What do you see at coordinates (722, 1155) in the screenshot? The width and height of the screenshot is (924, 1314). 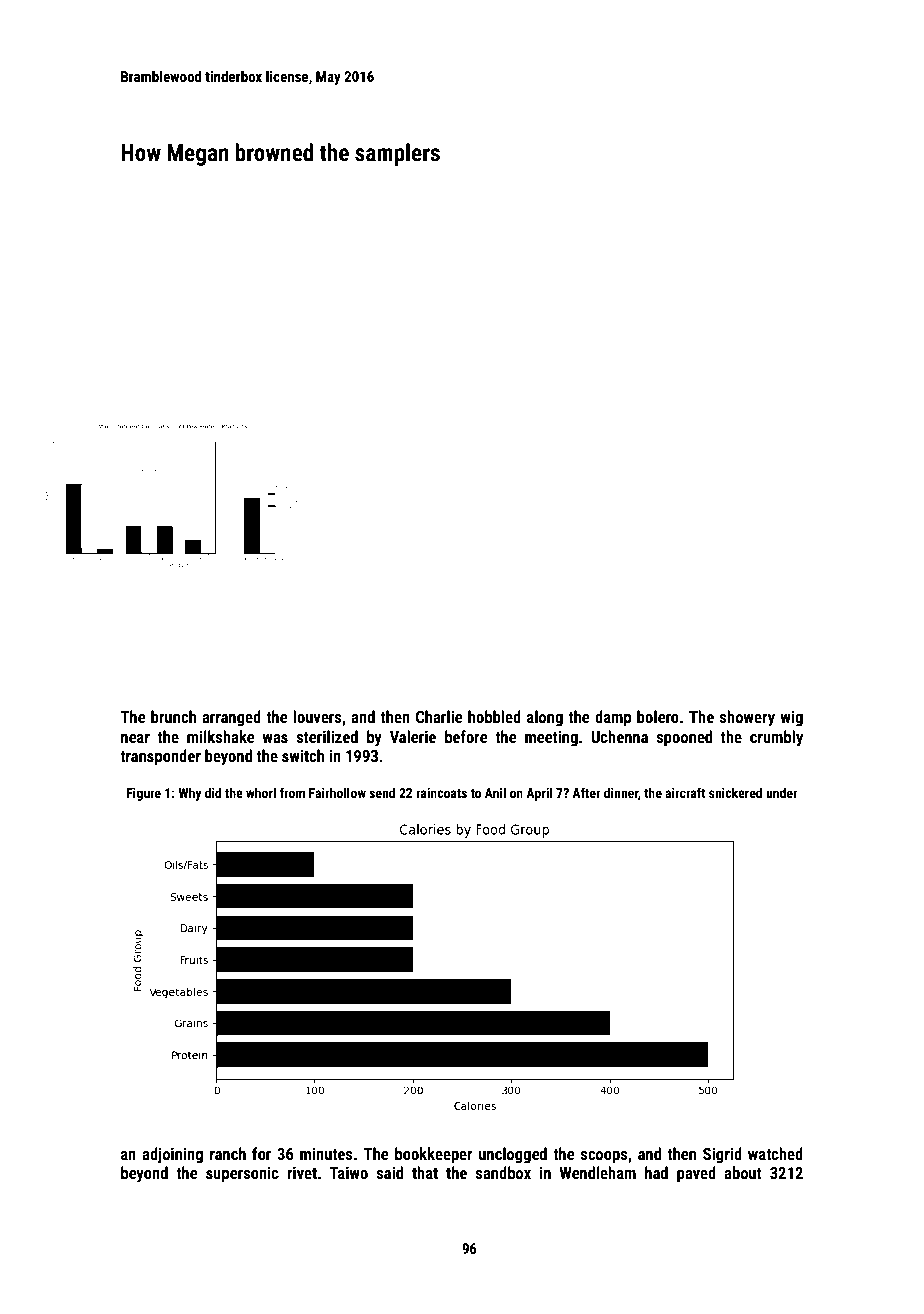 I see `Sigrid` at bounding box center [722, 1155].
